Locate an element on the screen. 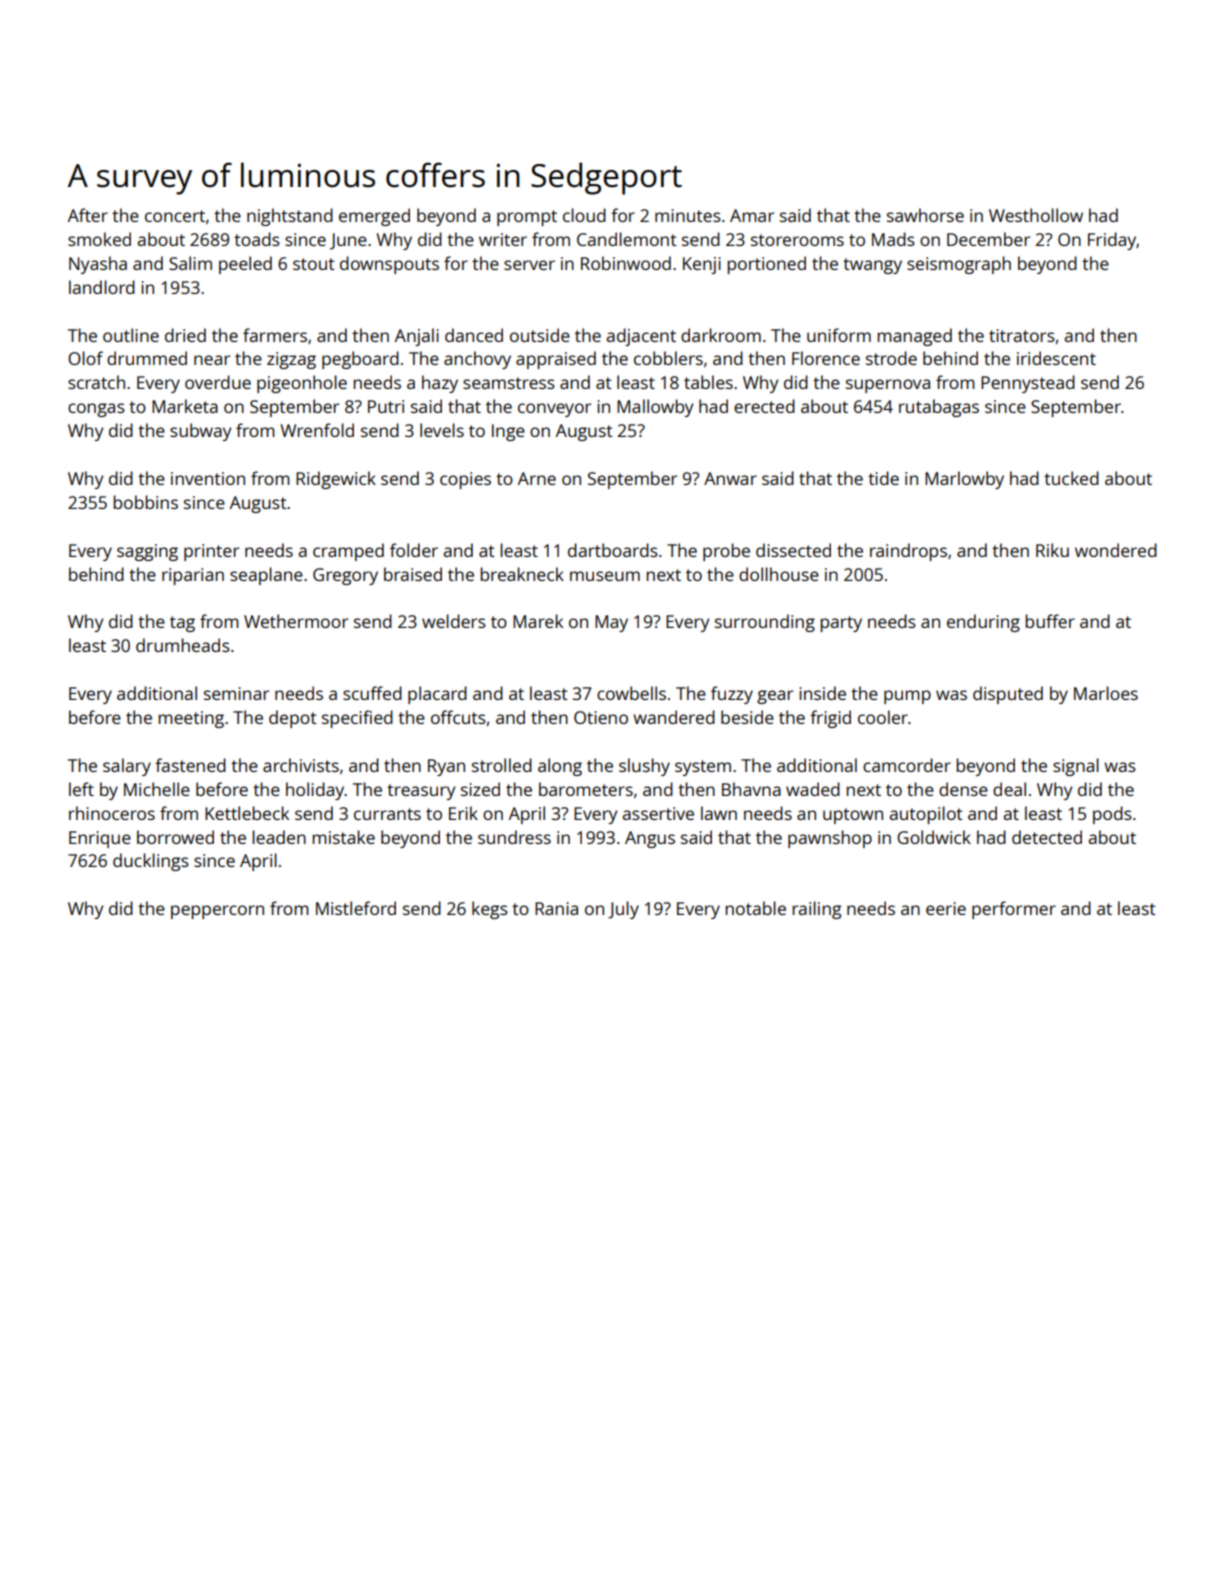  Westhollow is located at coordinates (1036, 215).
